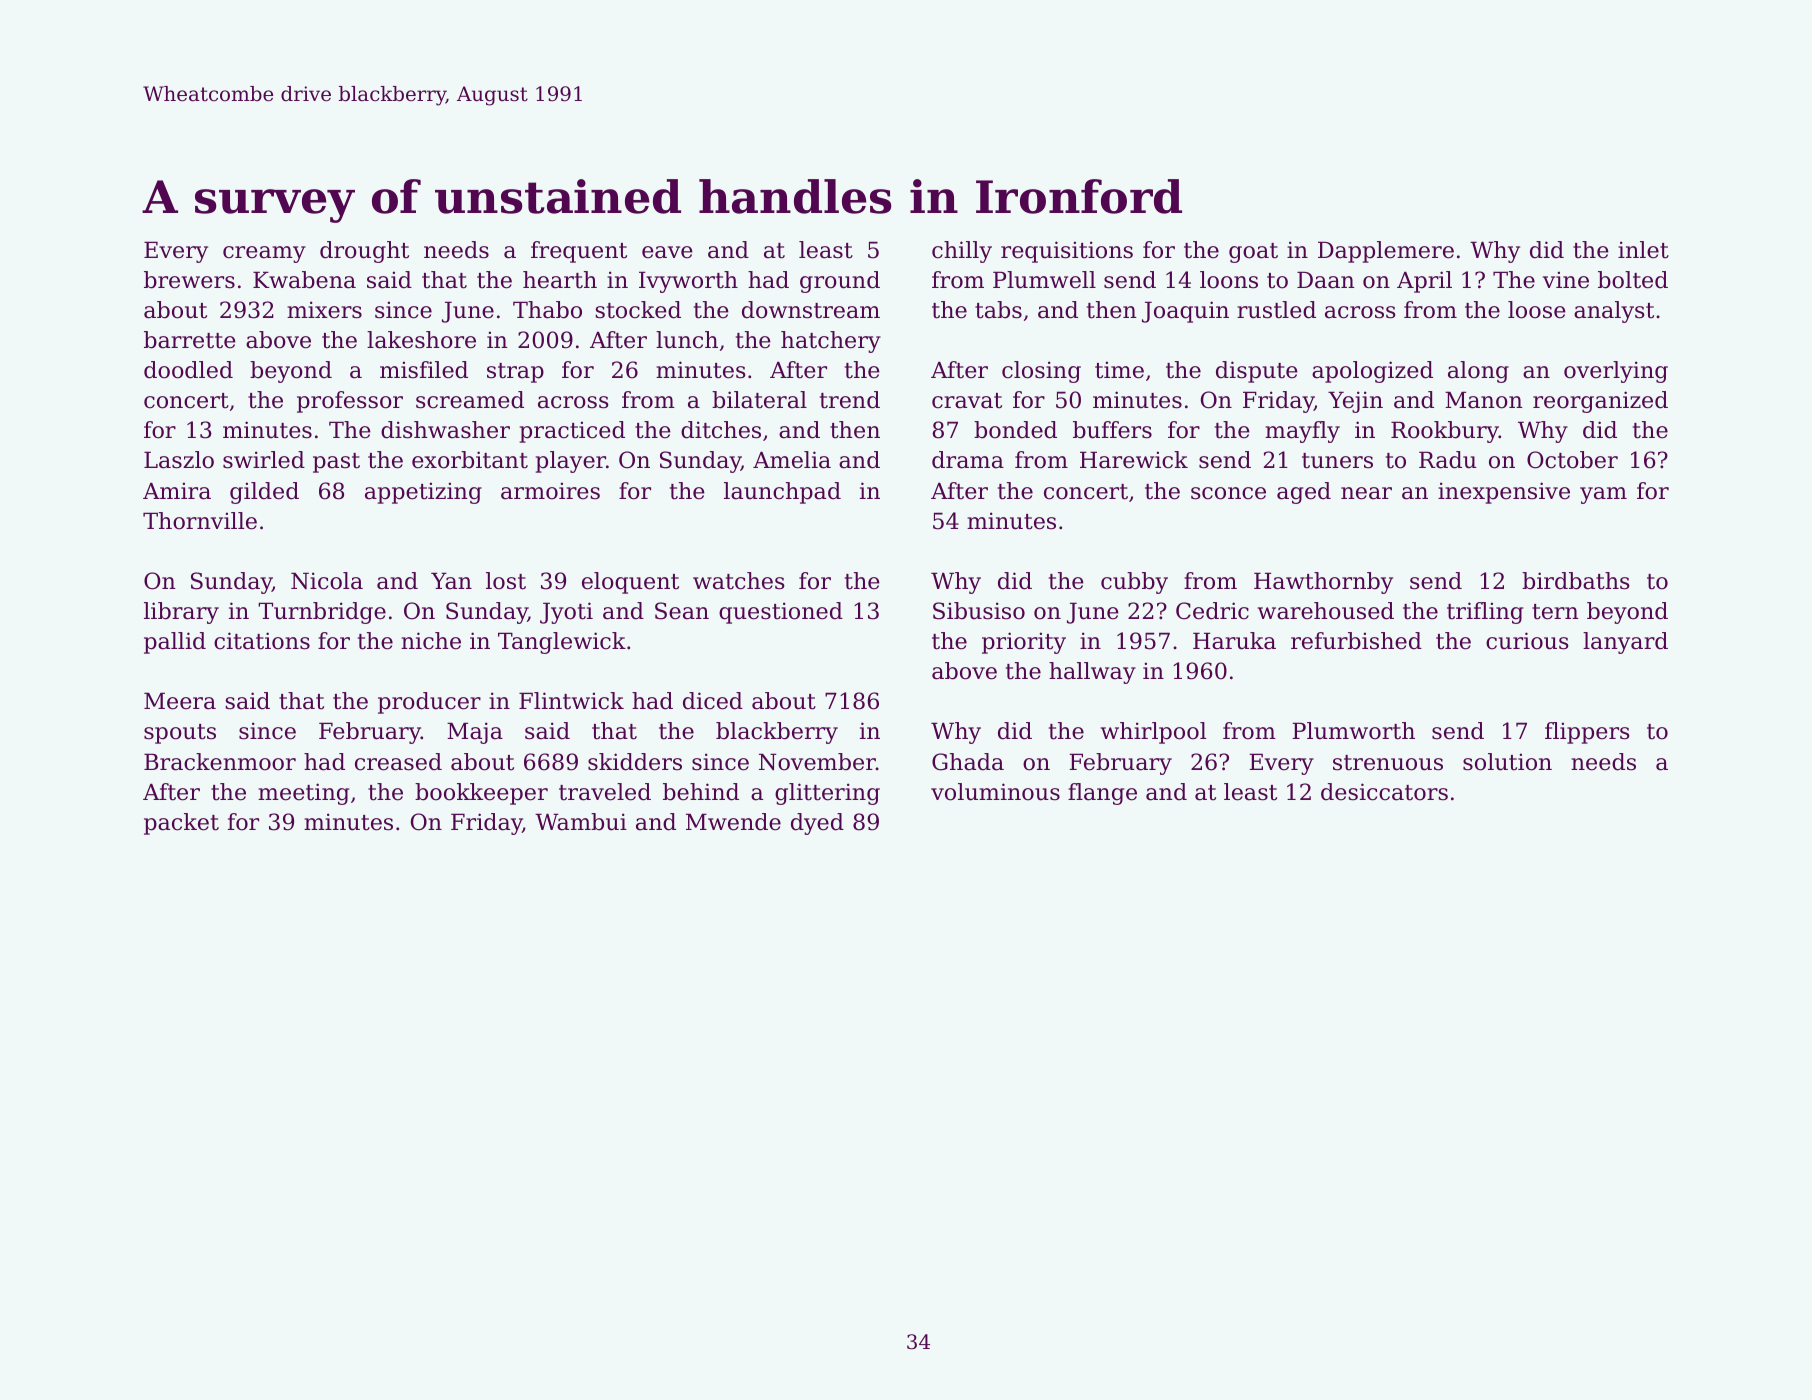 This page has height=1400, width=1812. What do you see at coordinates (1102, 794) in the page?
I see `flange` at bounding box center [1102, 794].
